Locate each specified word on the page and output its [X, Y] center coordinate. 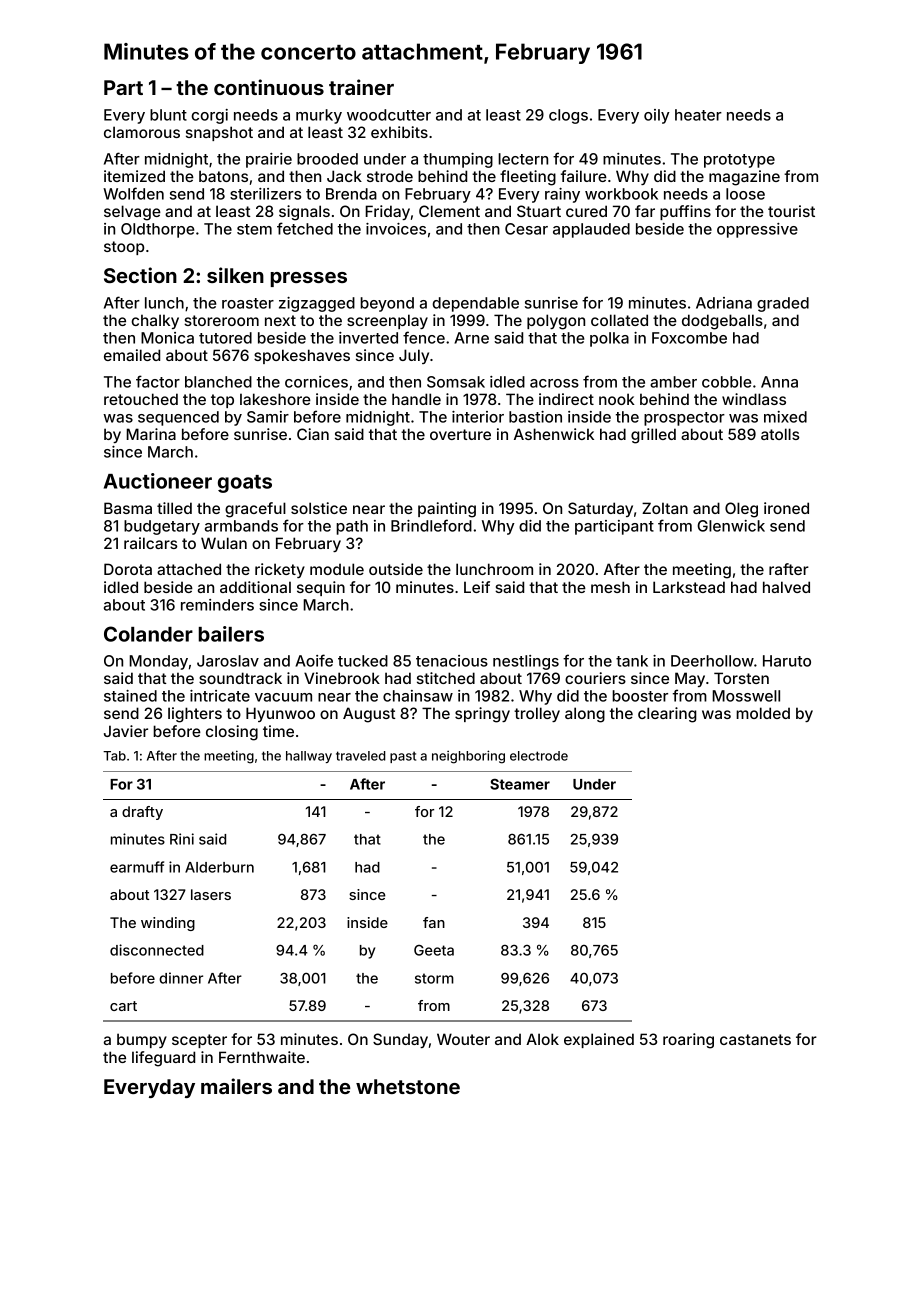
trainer [361, 87]
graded [783, 304]
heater [698, 115]
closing [232, 733]
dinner [181, 978]
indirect [566, 399]
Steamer [520, 784]
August [369, 715]
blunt [168, 115]
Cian [313, 434]
